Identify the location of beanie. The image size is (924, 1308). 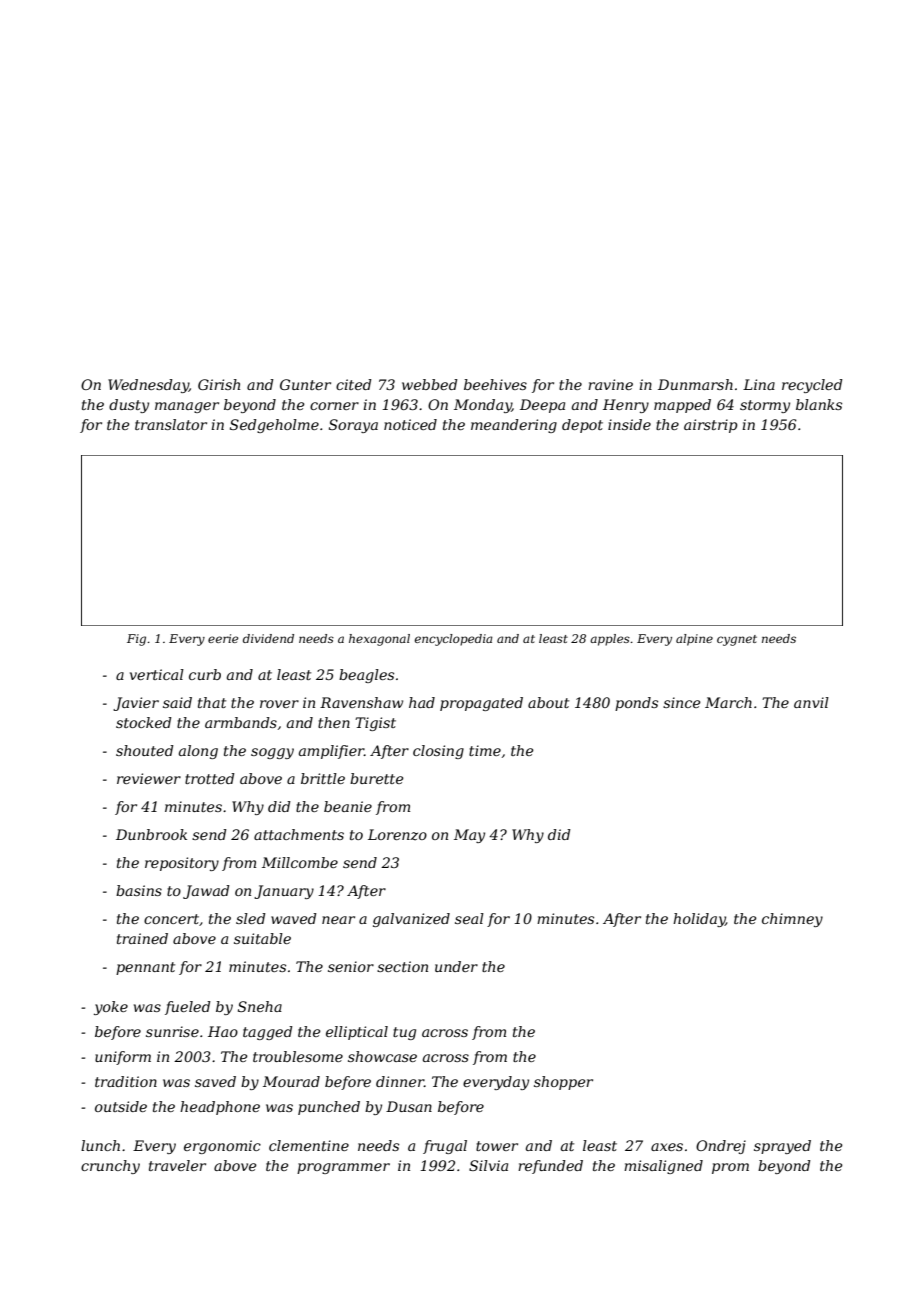
(348, 806).
